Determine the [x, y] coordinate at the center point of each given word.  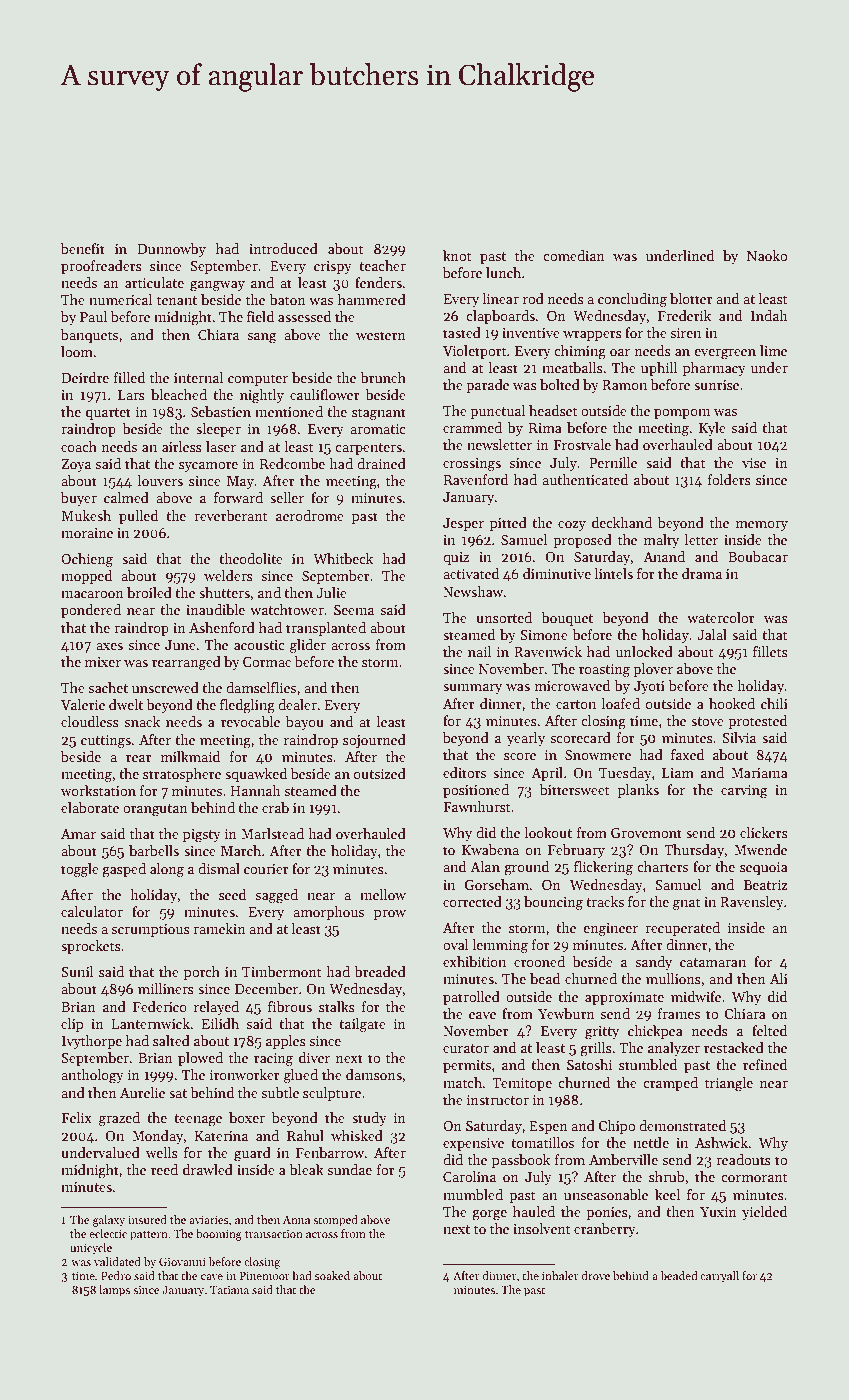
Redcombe [292, 463]
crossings [472, 465]
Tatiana [229, 1290]
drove [596, 1275]
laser [221, 446]
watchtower [287, 609]
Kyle [712, 429]
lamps [114, 1291]
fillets [770, 651]
